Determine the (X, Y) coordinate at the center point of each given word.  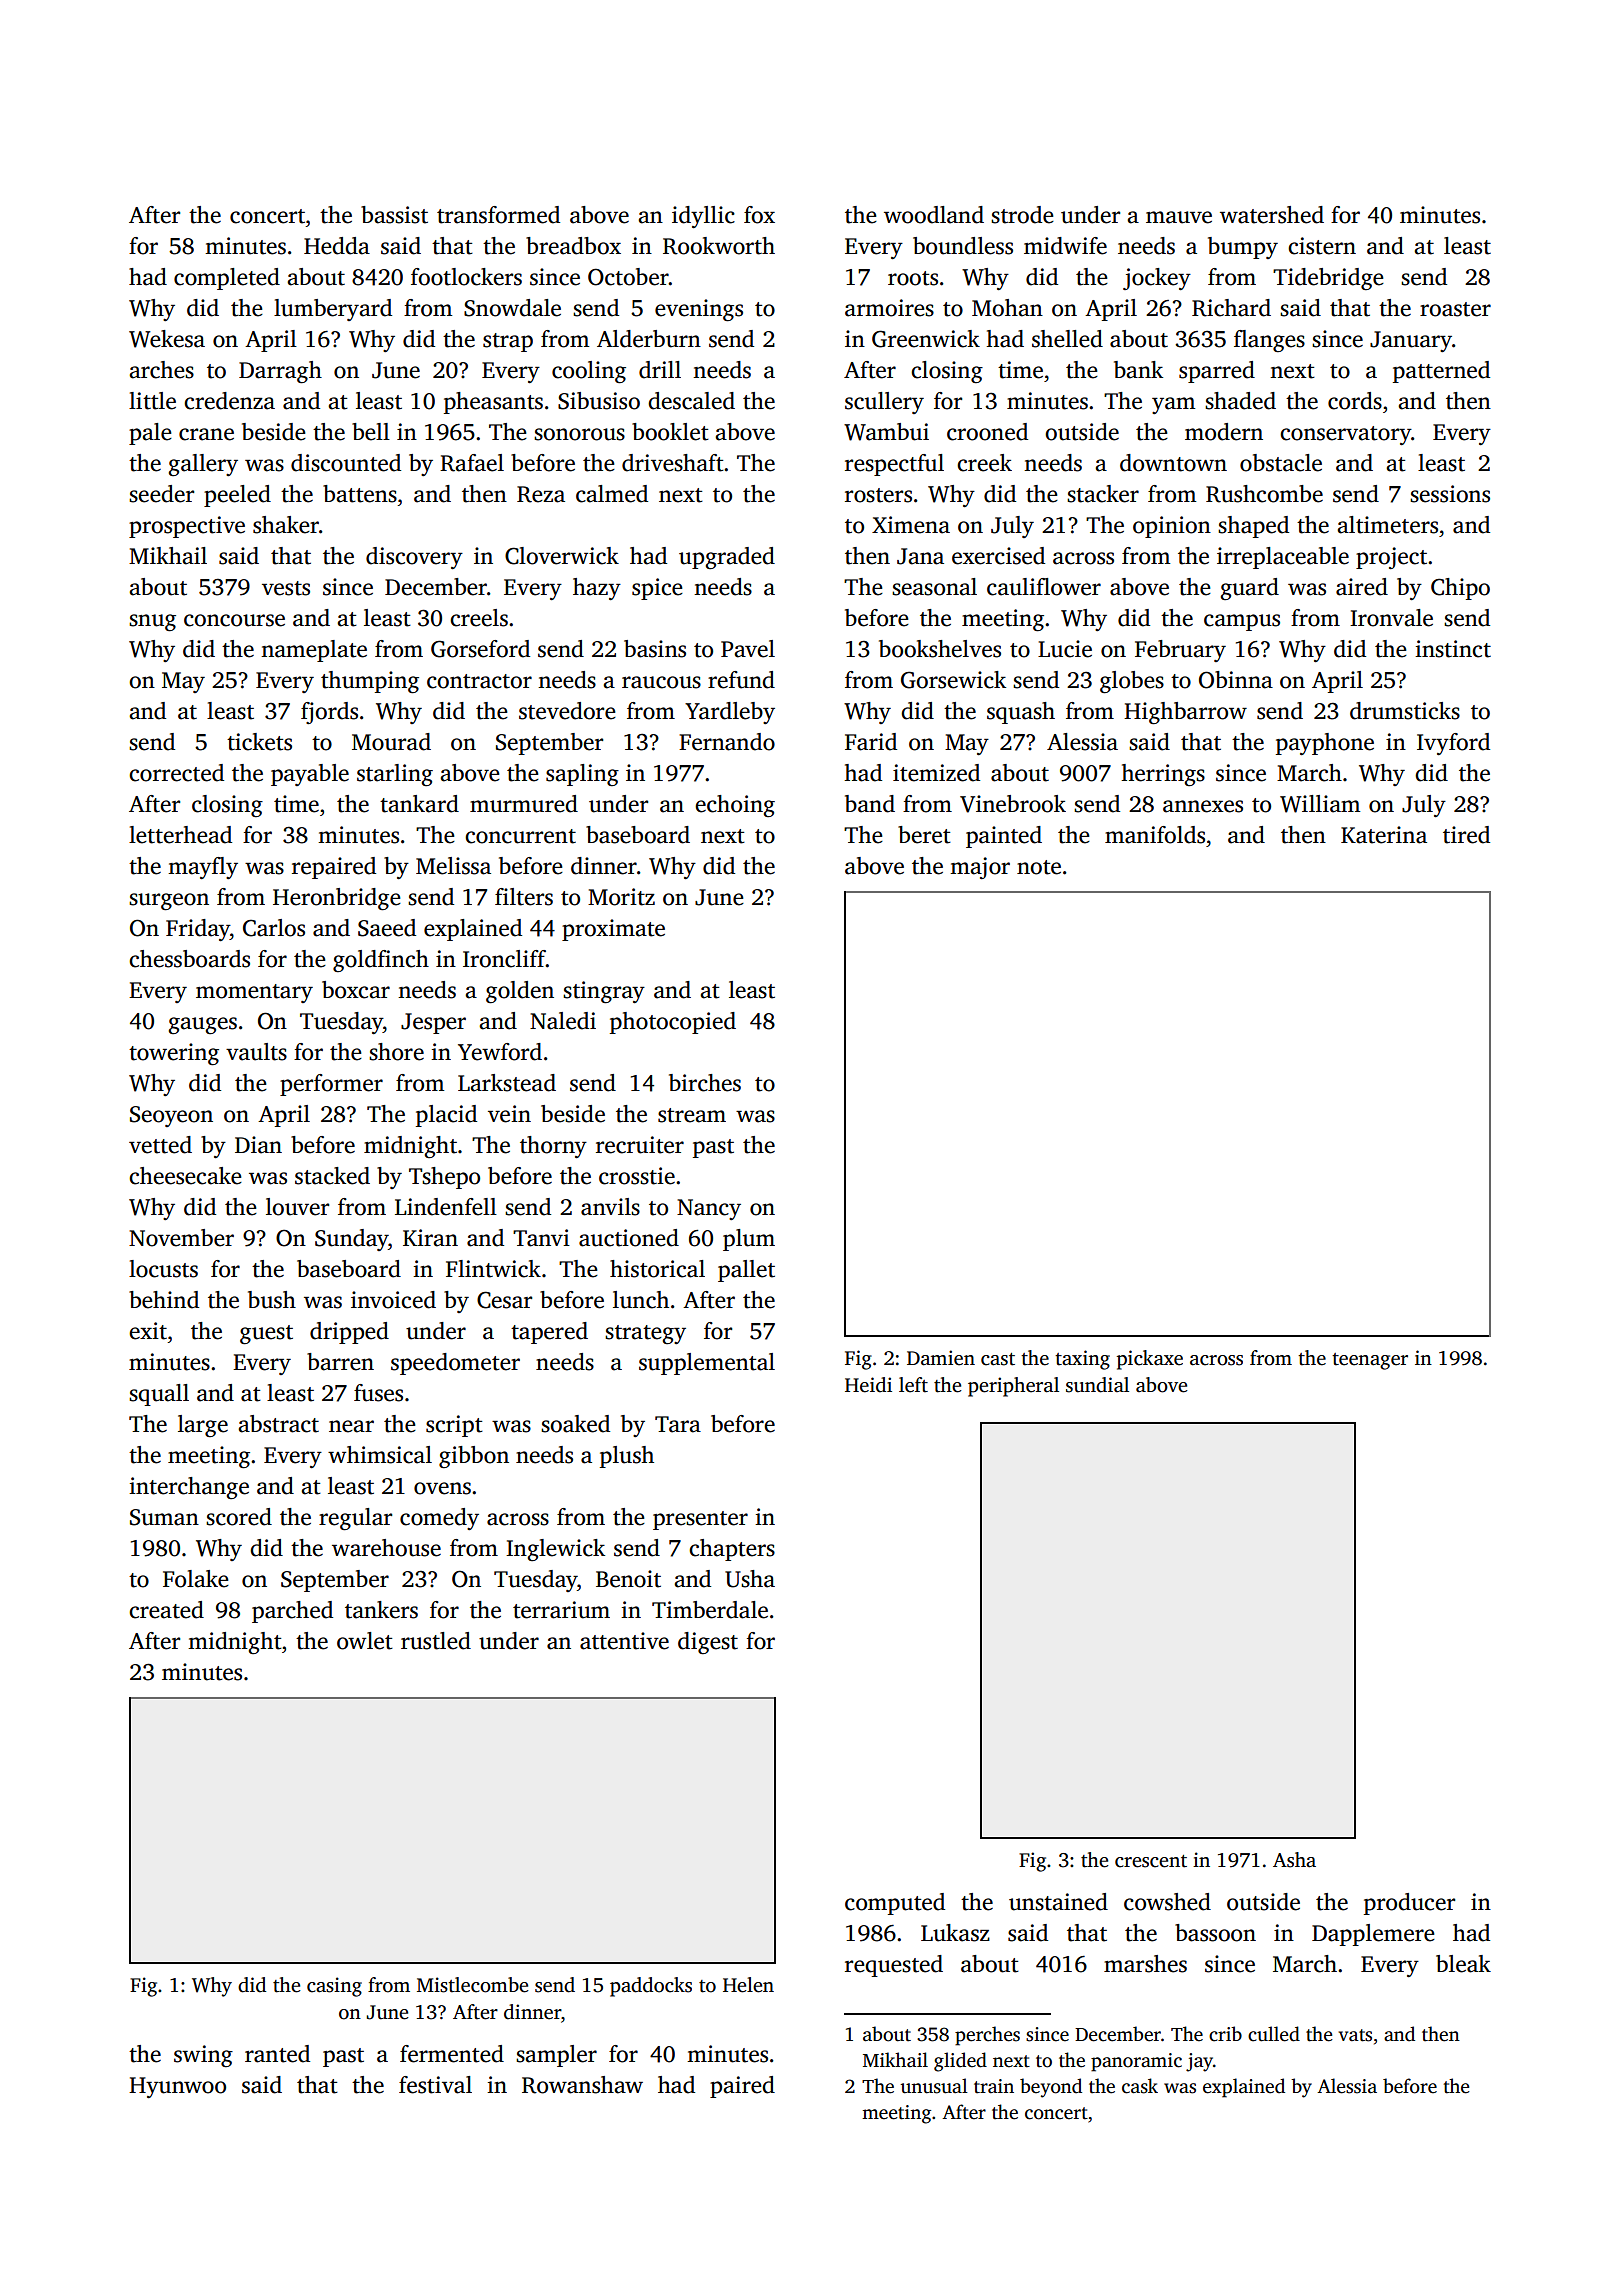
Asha (1294, 1860)
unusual (934, 2086)
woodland (934, 215)
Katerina (1384, 835)
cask (1140, 2086)
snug (152, 623)
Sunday (351, 1240)
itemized (936, 773)
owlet (365, 1641)
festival (435, 2085)
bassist (394, 215)
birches (705, 1083)
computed (895, 1904)
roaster (1455, 309)
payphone (1325, 744)
